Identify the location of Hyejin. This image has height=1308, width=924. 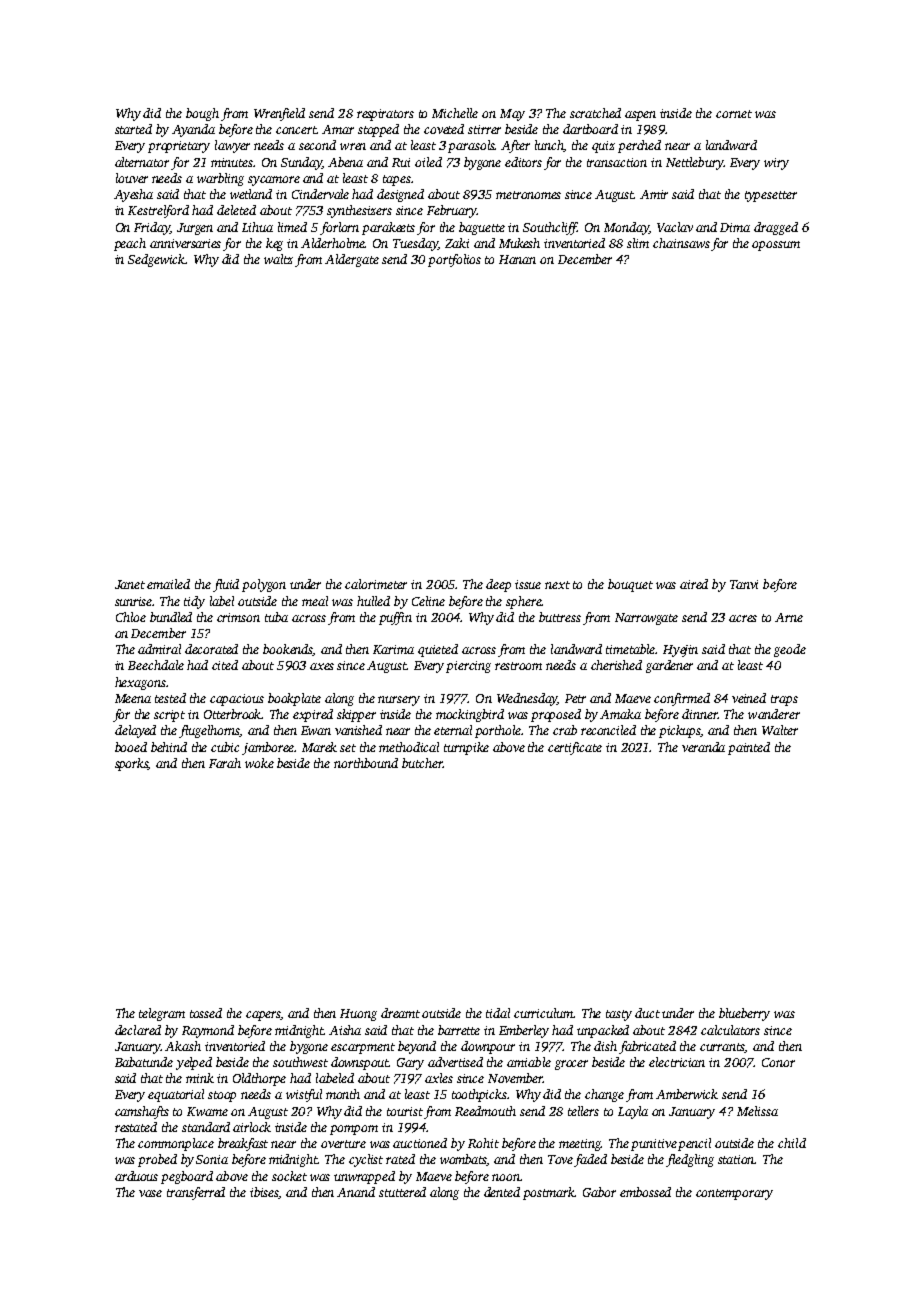
(680, 651).
